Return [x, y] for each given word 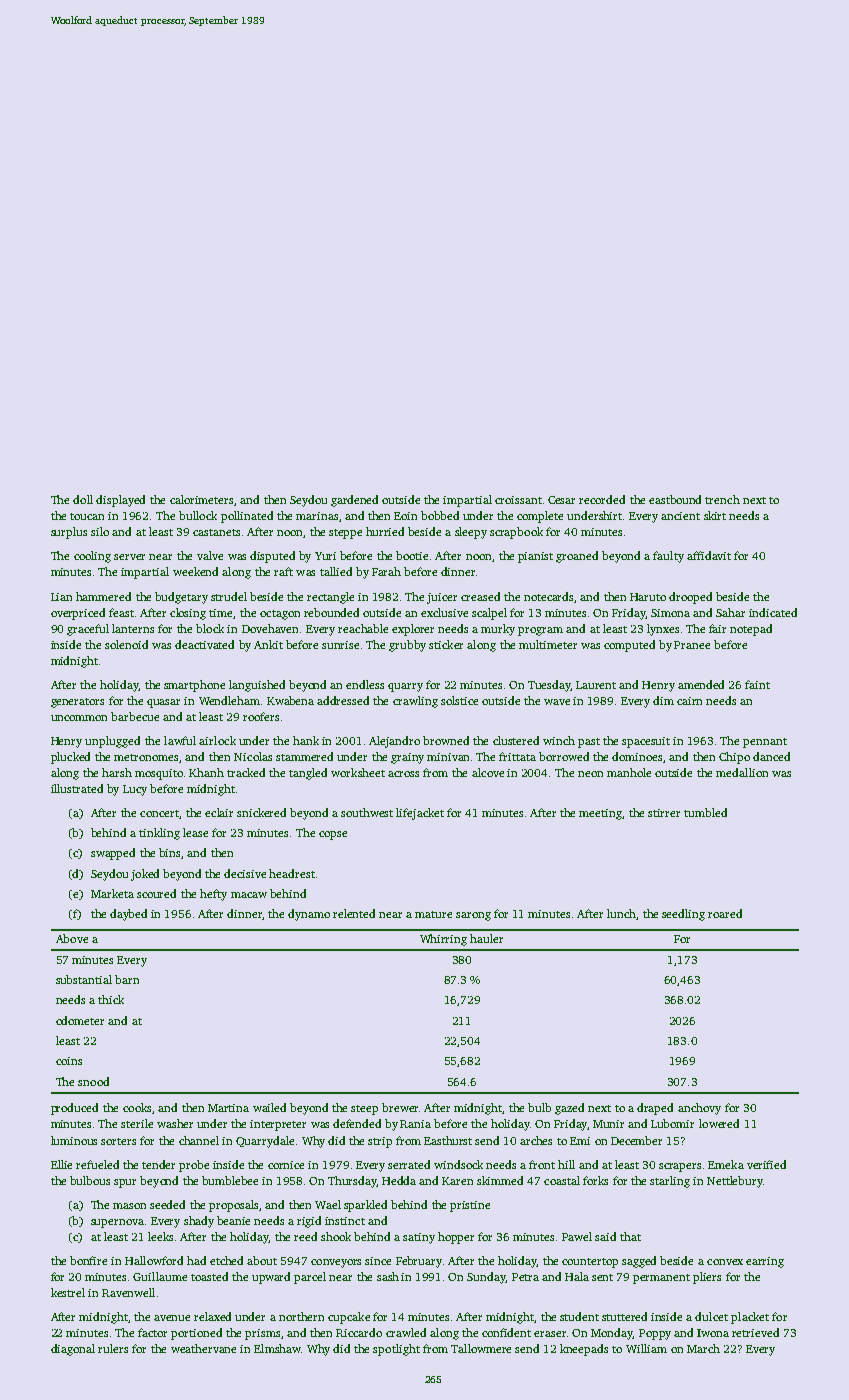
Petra [525, 1277]
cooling [92, 557]
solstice [459, 700]
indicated [773, 612]
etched [226, 1260]
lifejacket [420, 814]
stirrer [664, 813]
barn [127, 979]
